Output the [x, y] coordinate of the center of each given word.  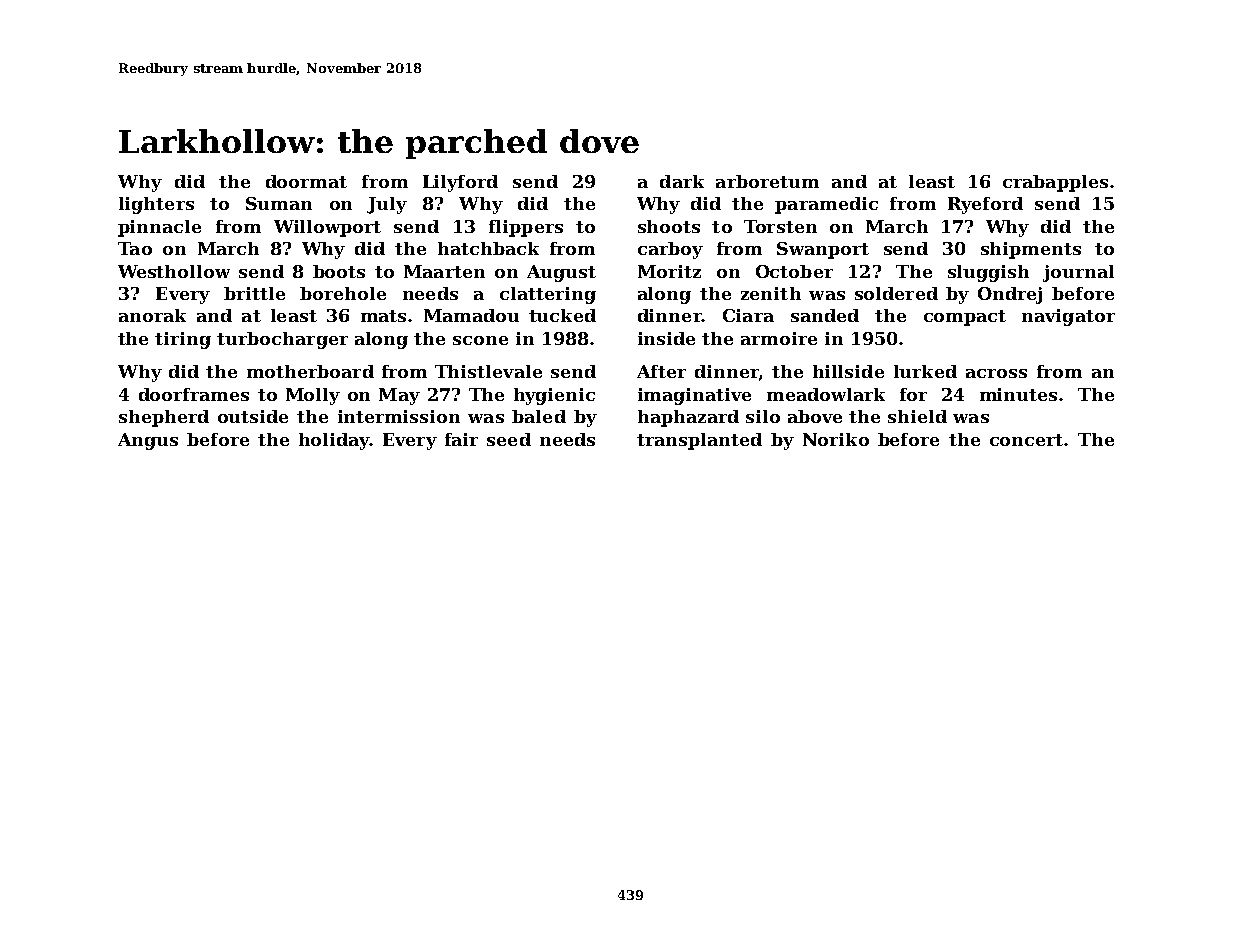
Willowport [327, 228]
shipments [1031, 250]
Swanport [823, 250]
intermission [399, 416]
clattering [548, 295]
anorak [152, 315]
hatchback [488, 248]
